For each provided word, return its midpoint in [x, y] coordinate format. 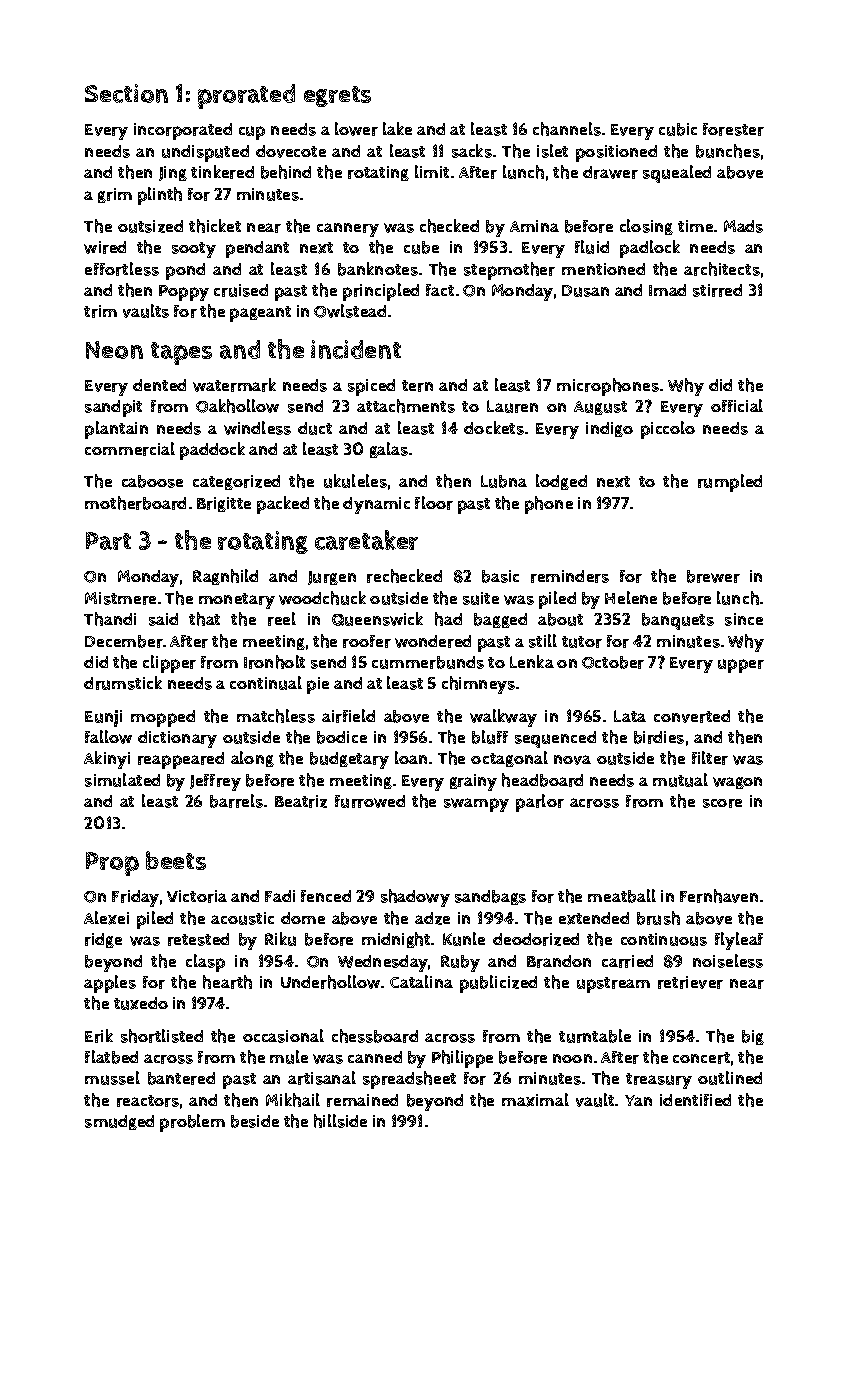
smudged [119, 1122]
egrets [337, 96]
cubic [678, 129]
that [204, 619]
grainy [473, 782]
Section [126, 93]
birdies [659, 737]
